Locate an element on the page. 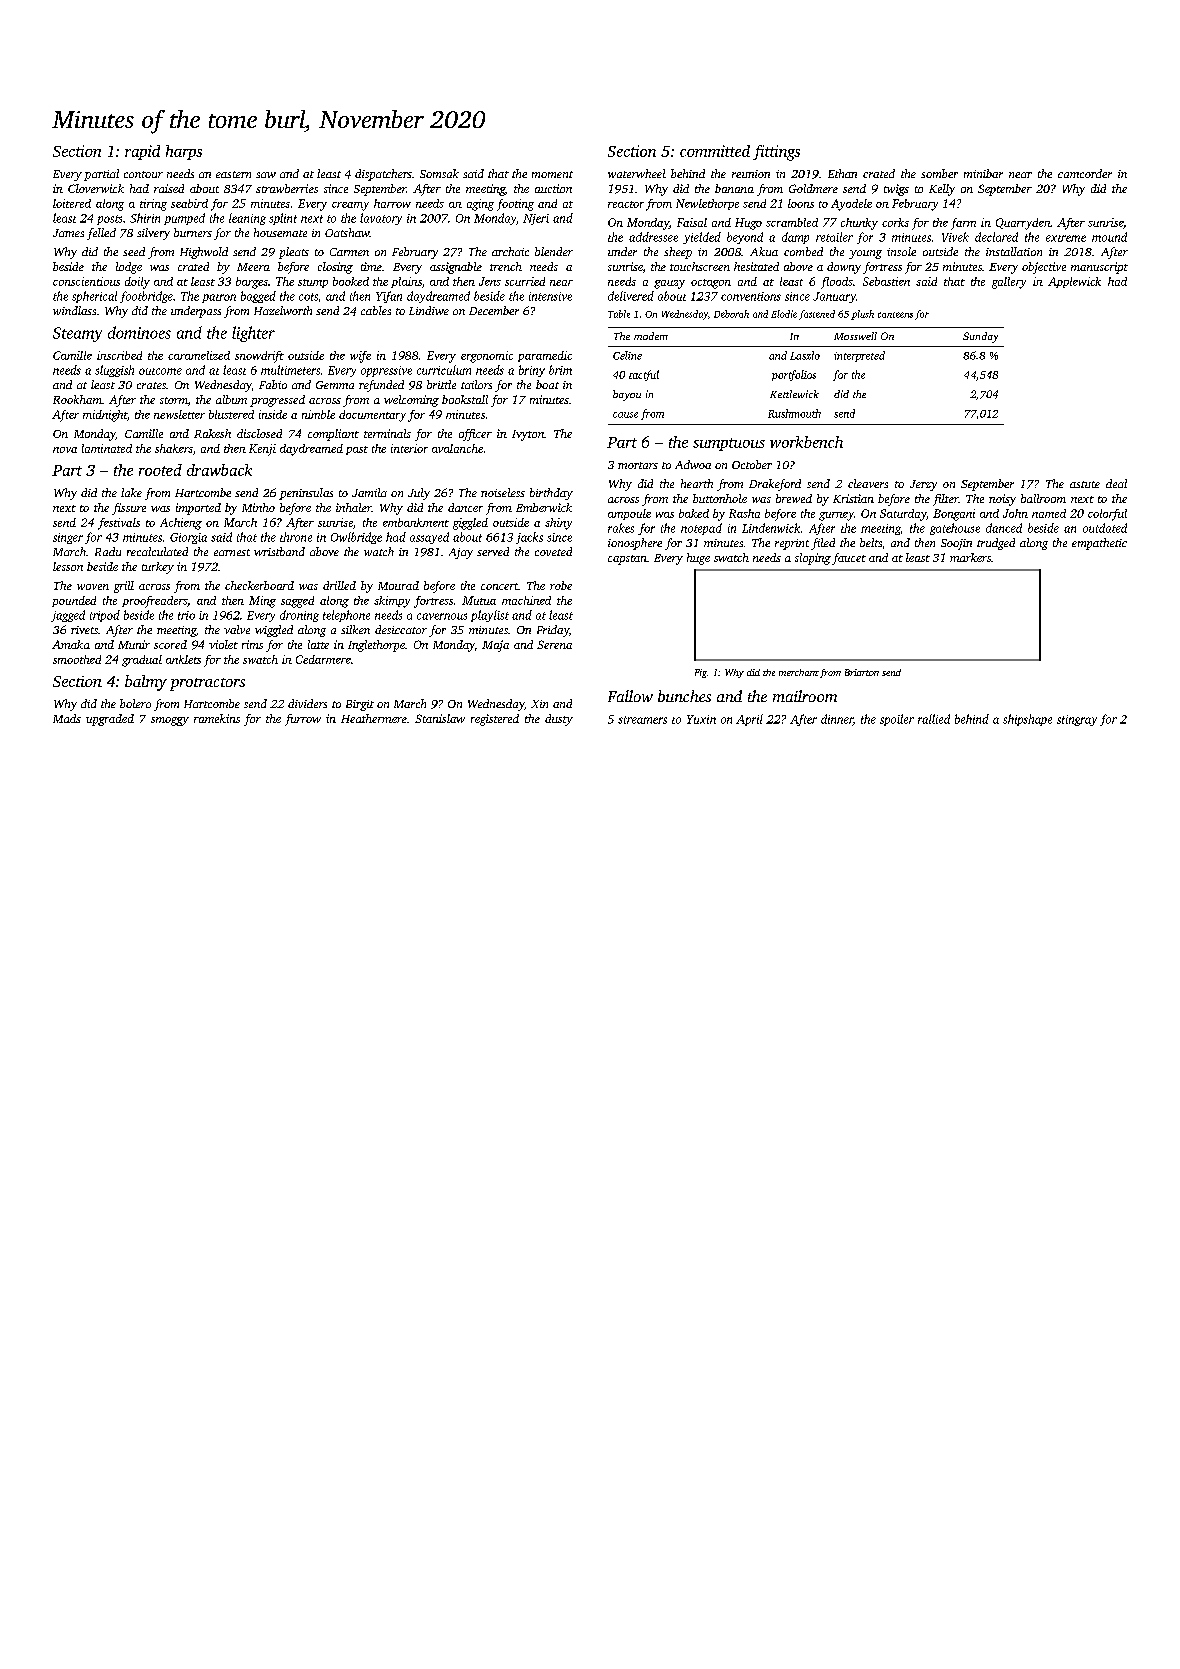 The image size is (1180, 1669). bookstall is located at coordinates (465, 399).
